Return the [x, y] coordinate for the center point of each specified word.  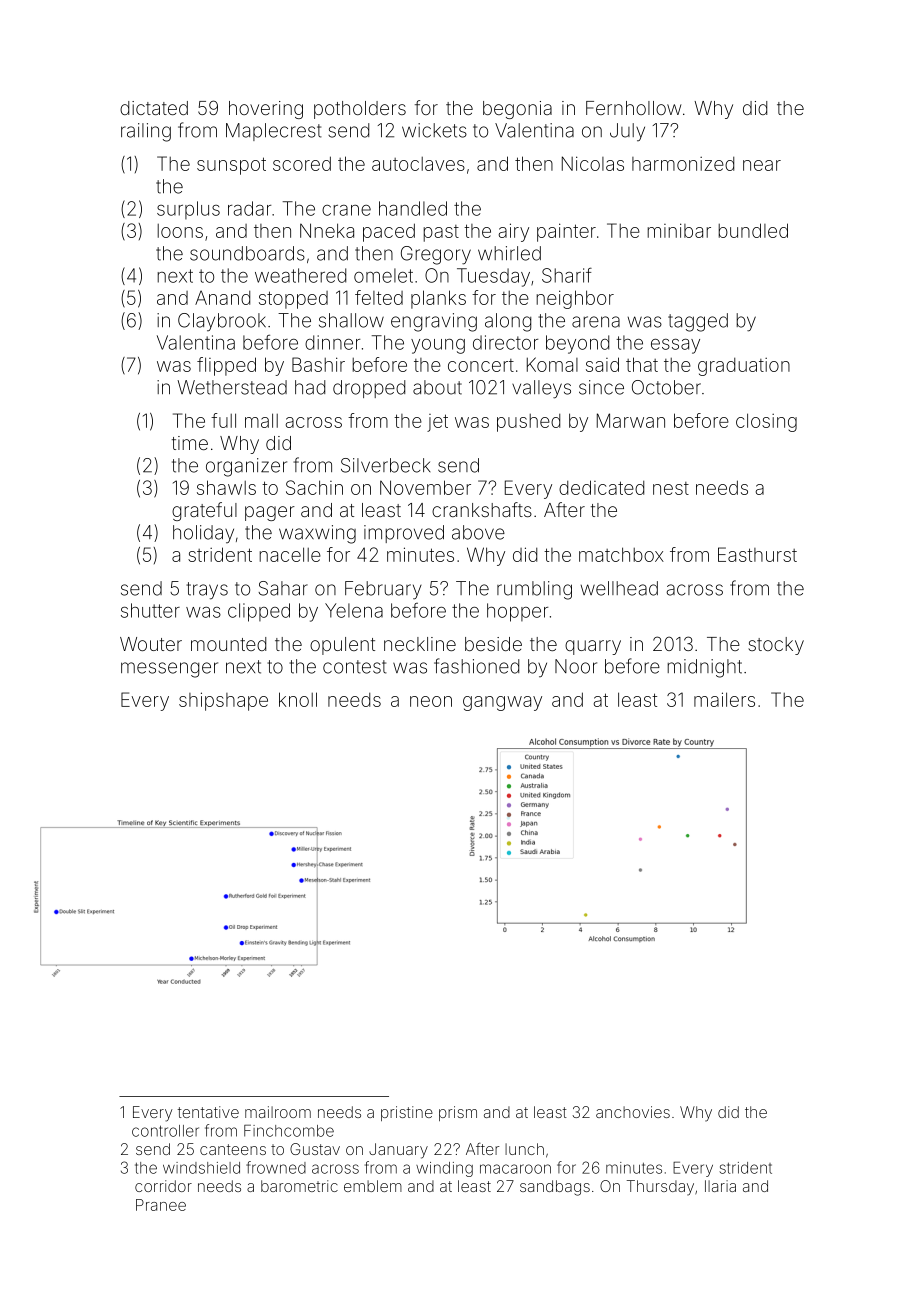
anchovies [633, 1112]
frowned [276, 1167]
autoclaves [418, 164]
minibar [679, 230]
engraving [434, 322]
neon [431, 701]
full [223, 420]
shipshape [223, 701]
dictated [154, 108]
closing [766, 422]
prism [458, 1113]
